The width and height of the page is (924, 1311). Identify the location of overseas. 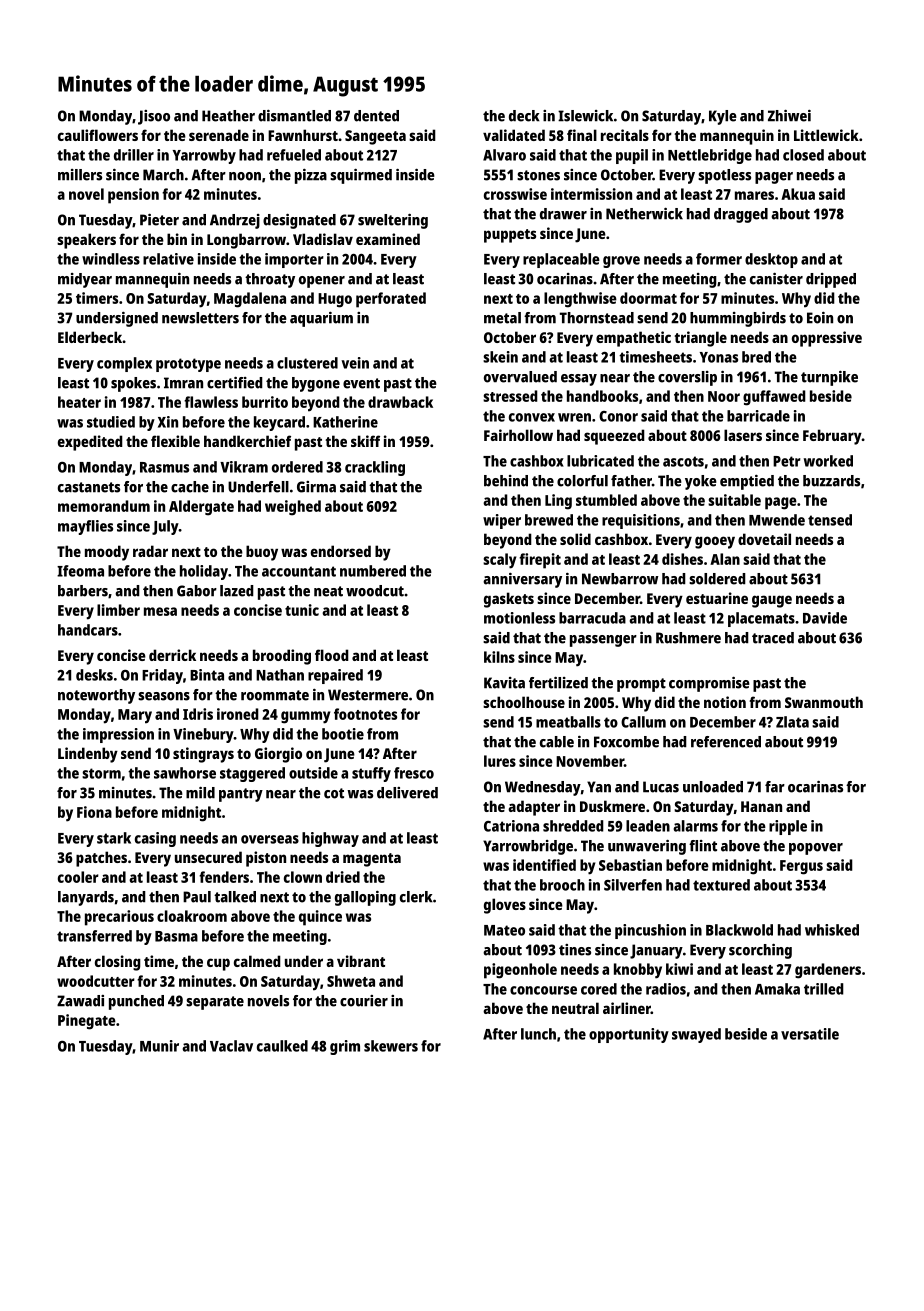
(270, 839).
